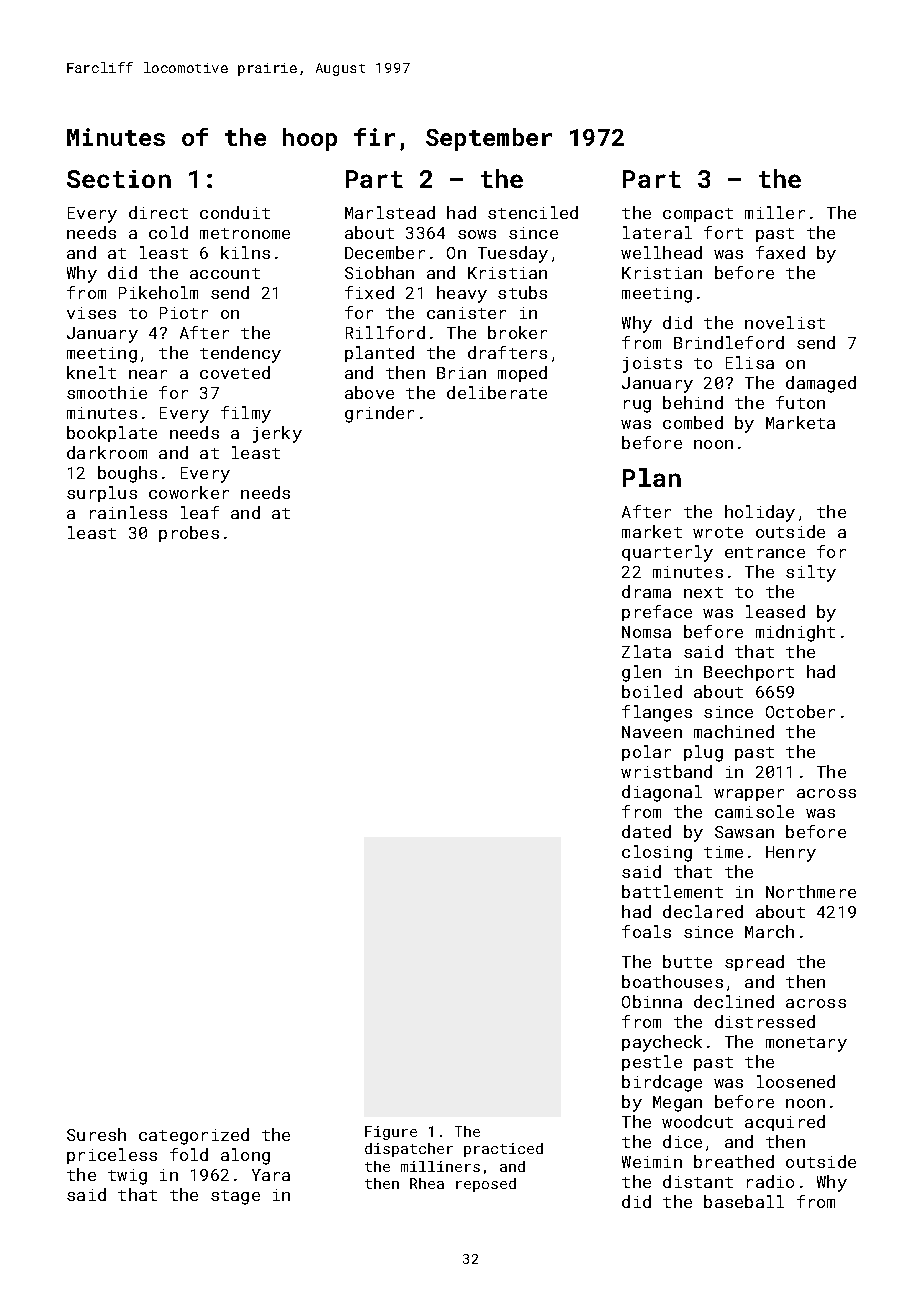 The height and width of the screenshot is (1308, 924). Describe the element at coordinates (760, 513) in the screenshot. I see `holiday` at that location.
